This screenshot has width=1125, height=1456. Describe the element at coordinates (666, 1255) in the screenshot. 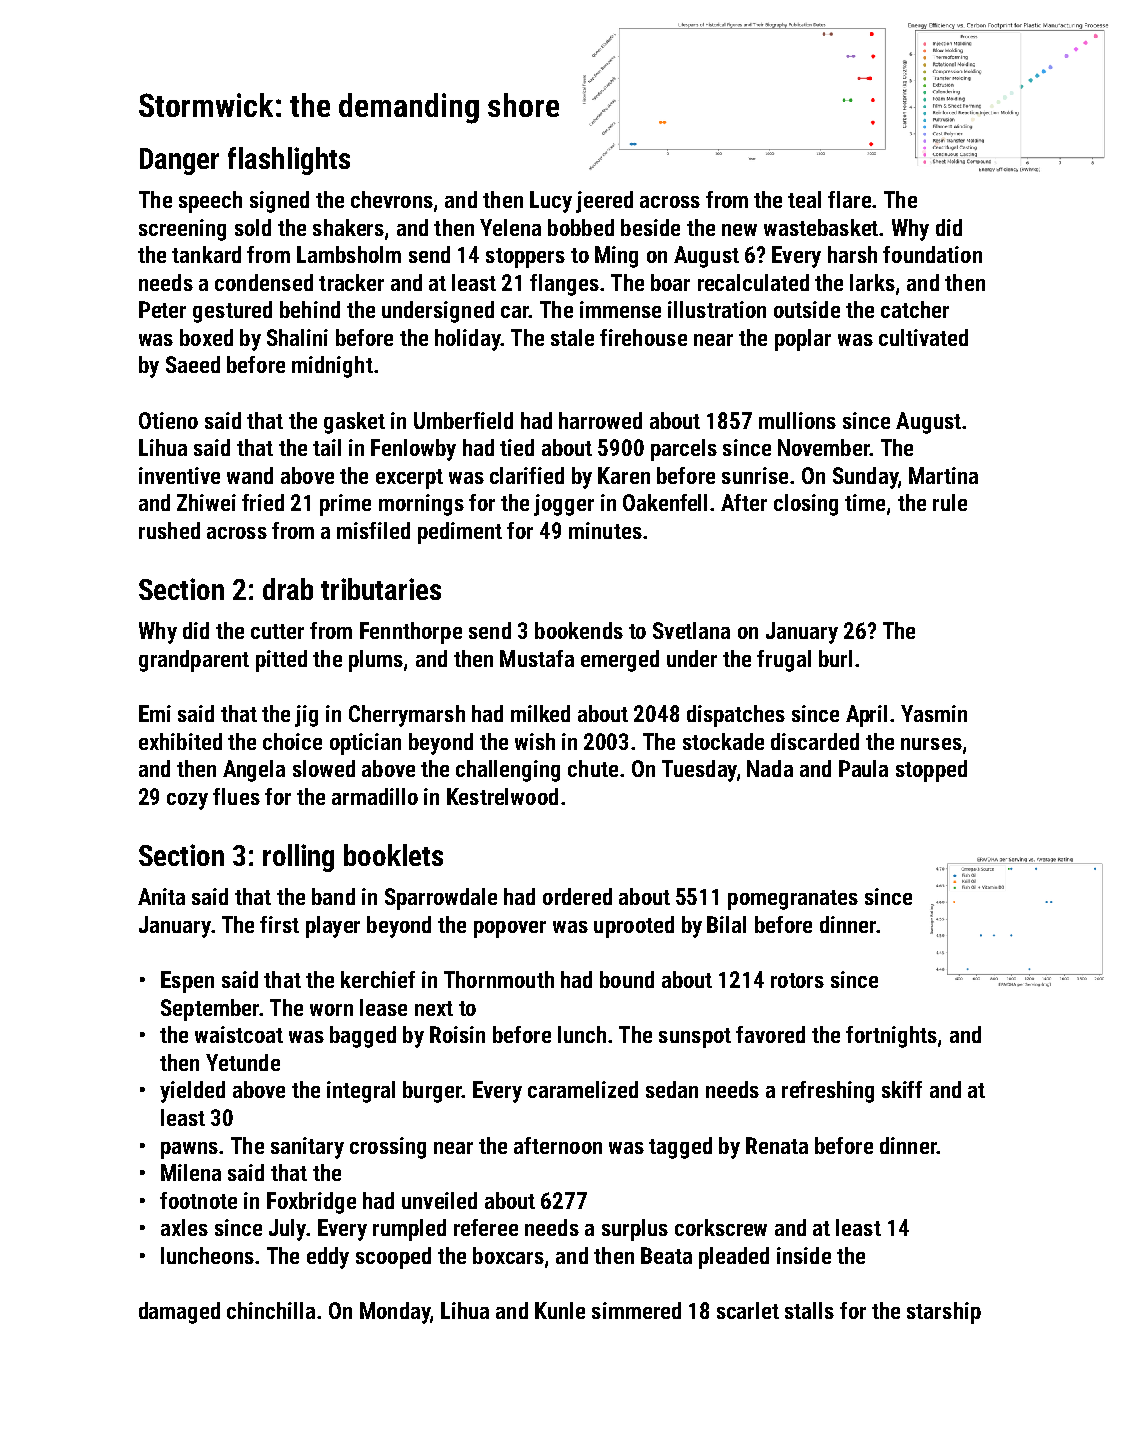

I see `Beata` at that location.
